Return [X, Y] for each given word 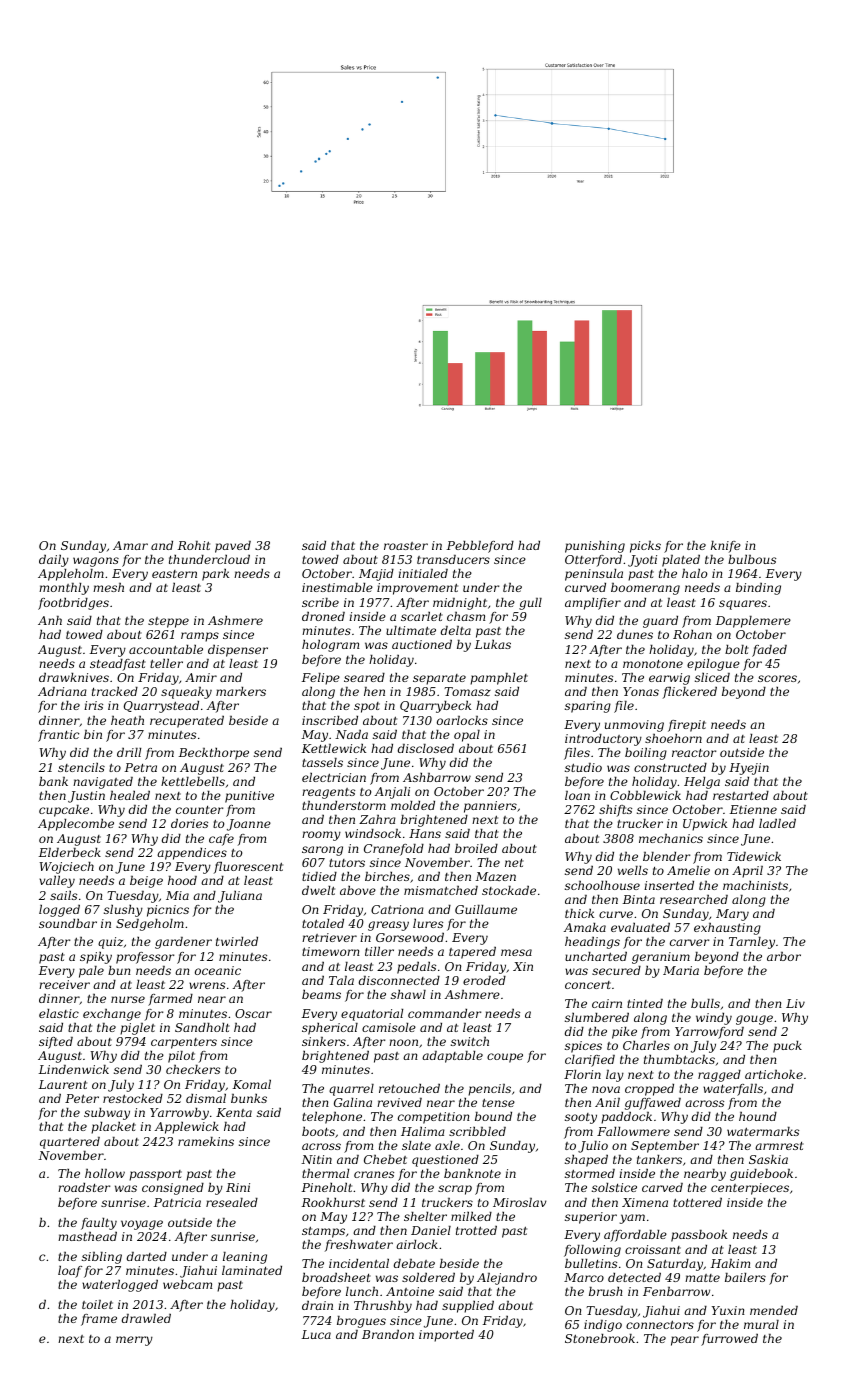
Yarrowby [179, 1114]
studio [583, 767]
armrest [779, 1146]
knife [726, 547]
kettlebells [193, 781]
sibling [102, 1258]
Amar [130, 545]
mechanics [671, 838]
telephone [332, 1118]
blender [666, 856]
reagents [328, 793]
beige [146, 882]
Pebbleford [480, 547]
